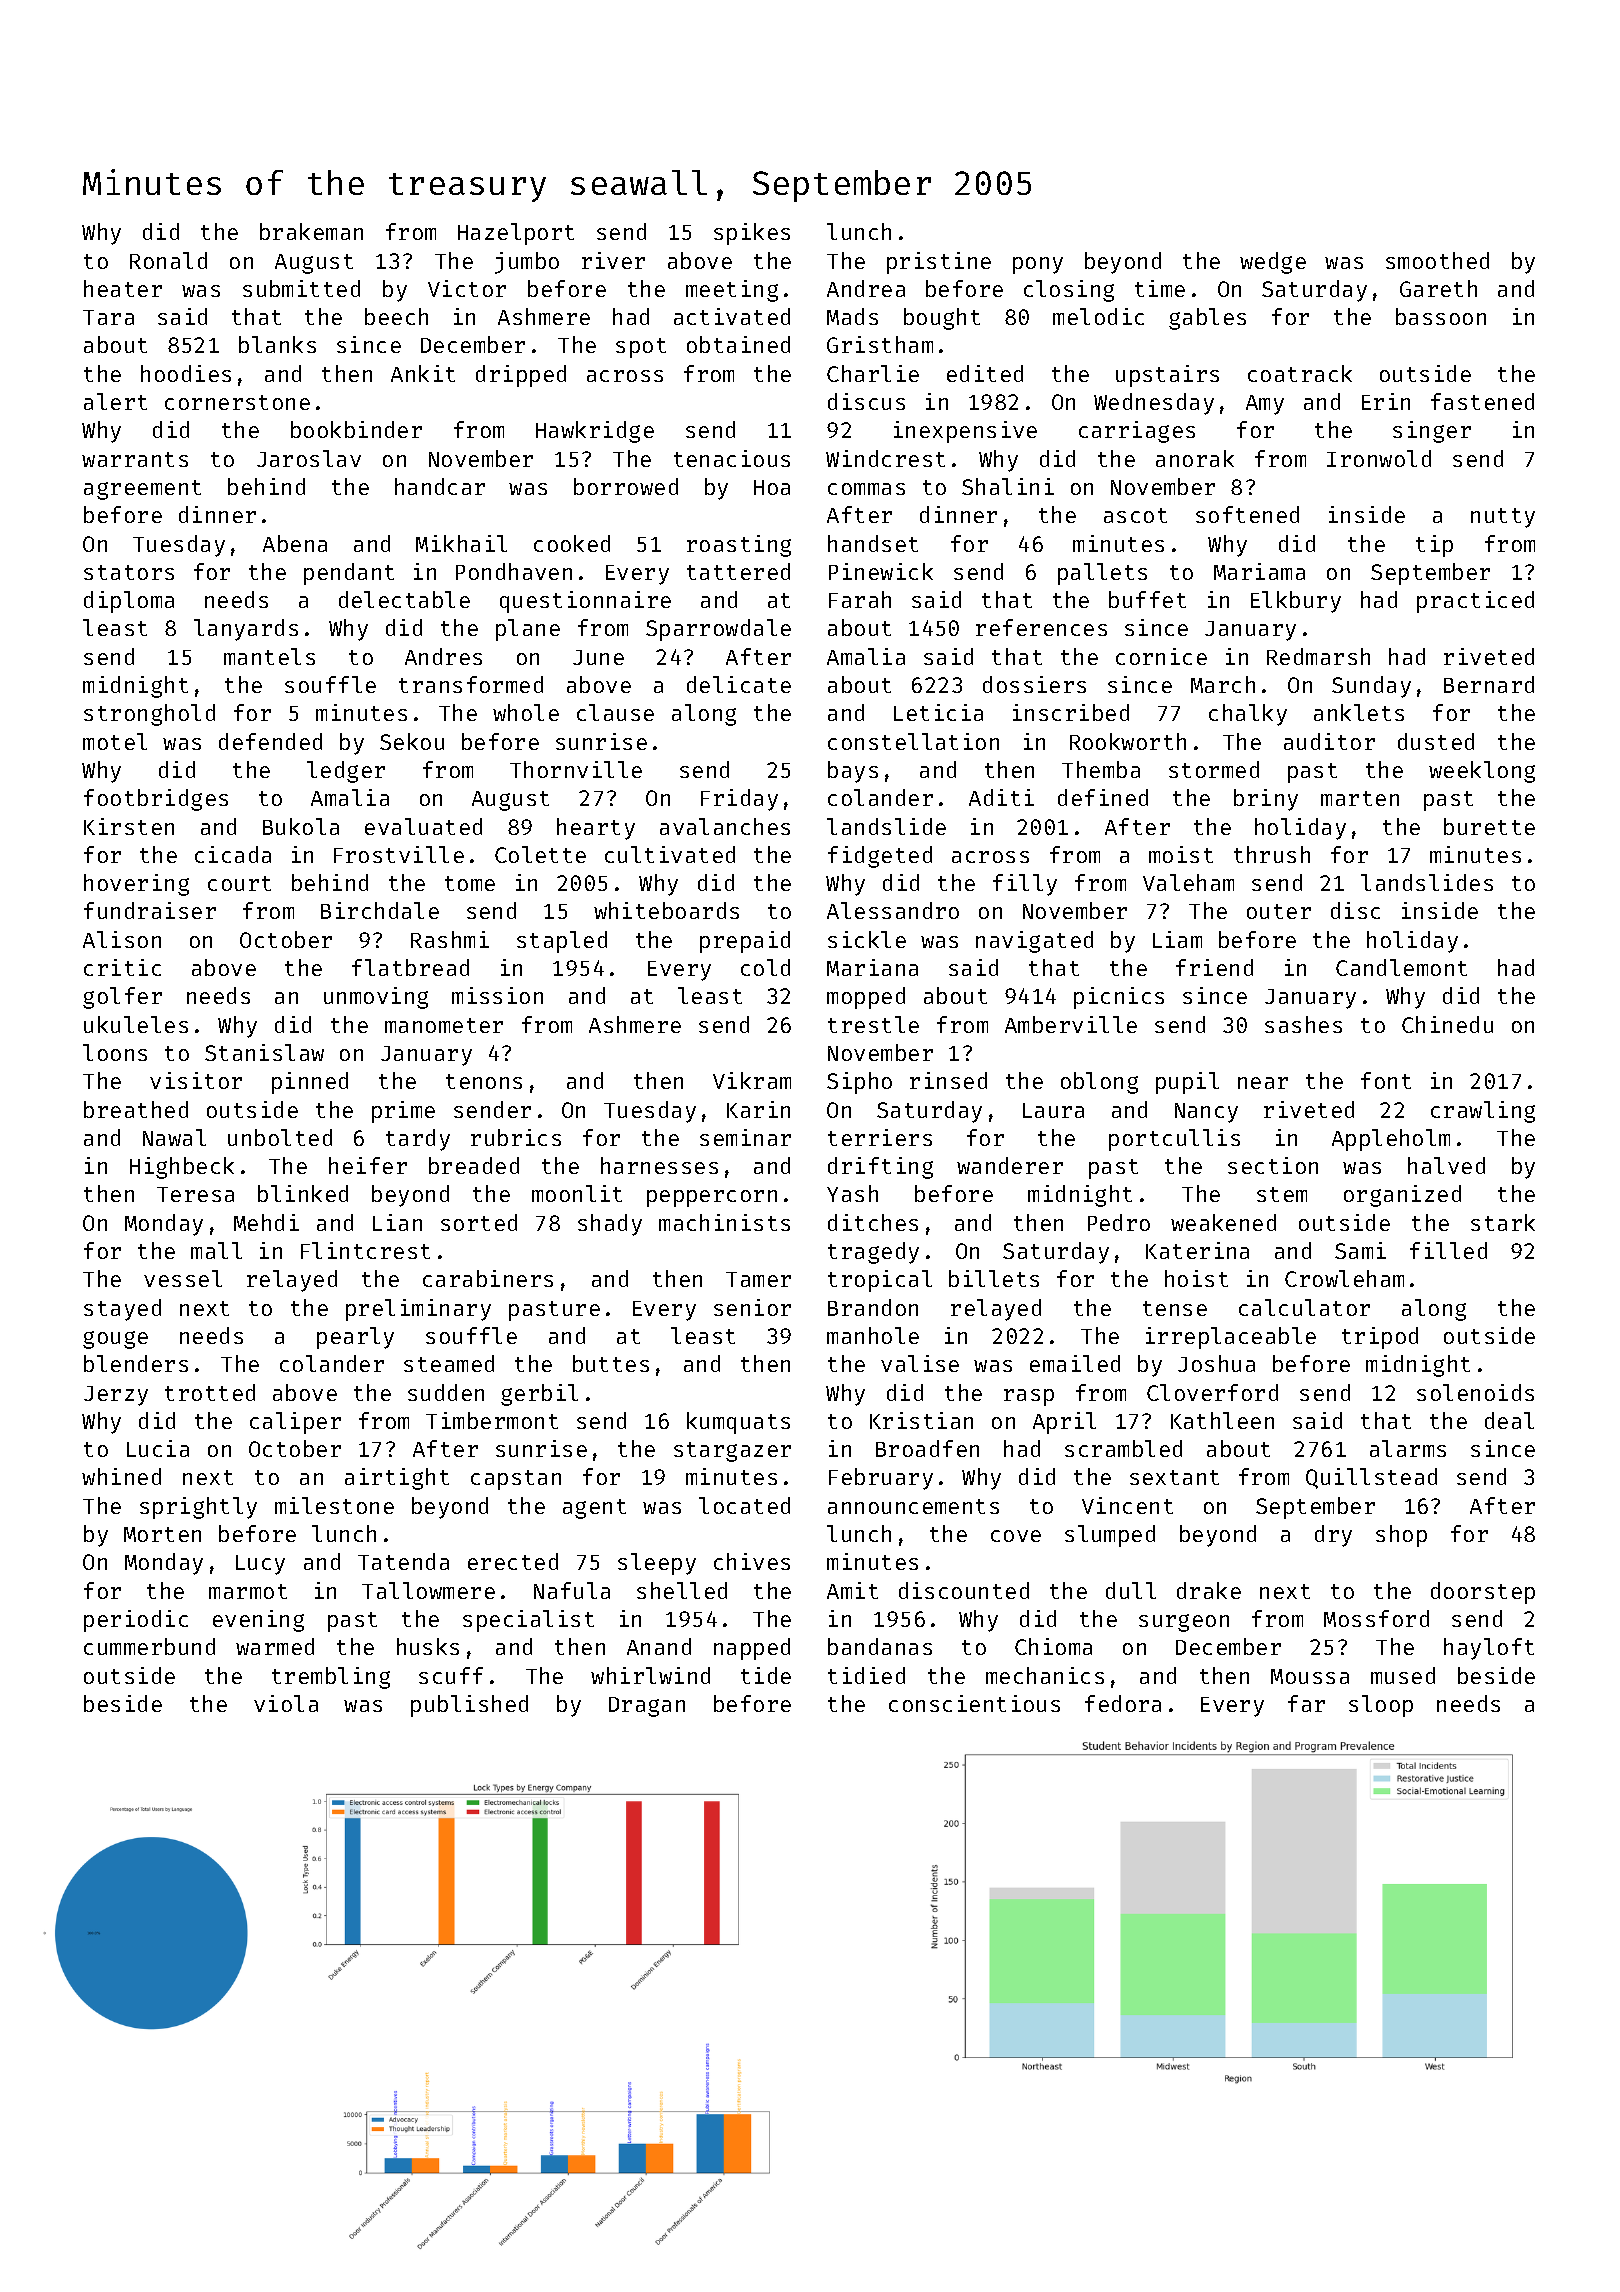 The width and height of the screenshot is (1620, 2292). What do you see at coordinates (913, 1506) in the screenshot?
I see `announcements` at bounding box center [913, 1506].
